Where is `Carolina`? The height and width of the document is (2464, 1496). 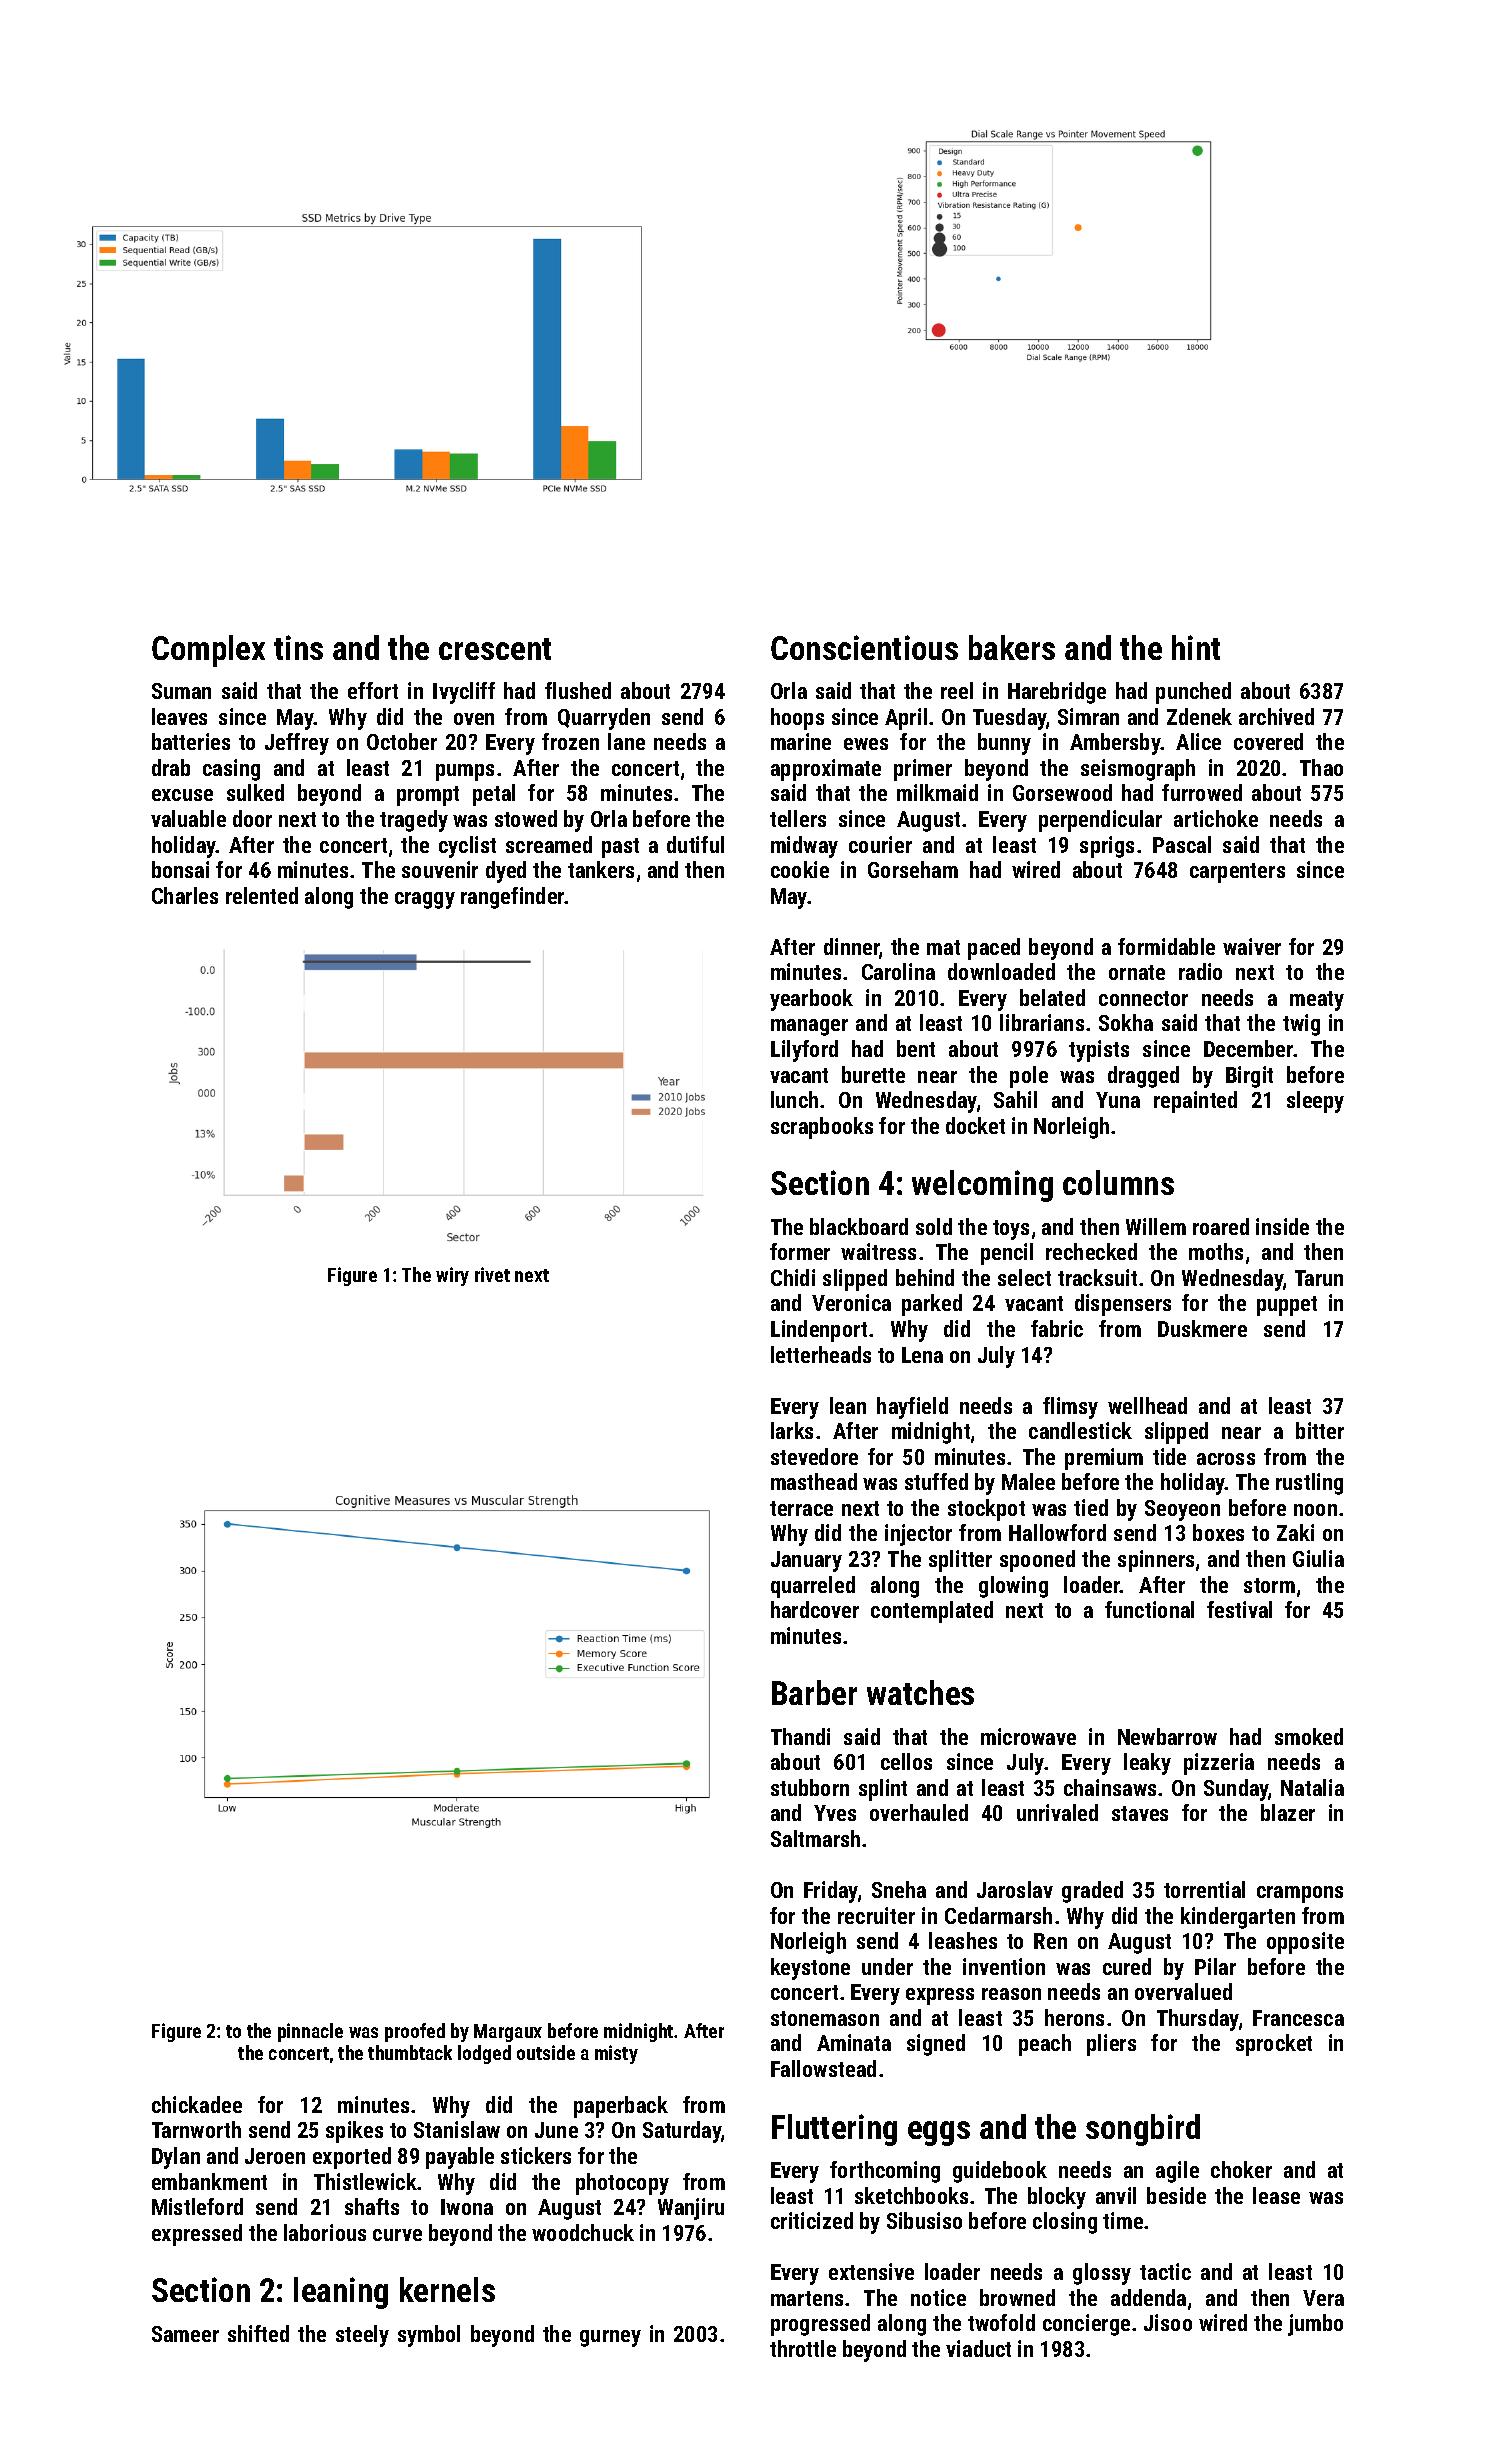
Carolina is located at coordinates (898, 971).
